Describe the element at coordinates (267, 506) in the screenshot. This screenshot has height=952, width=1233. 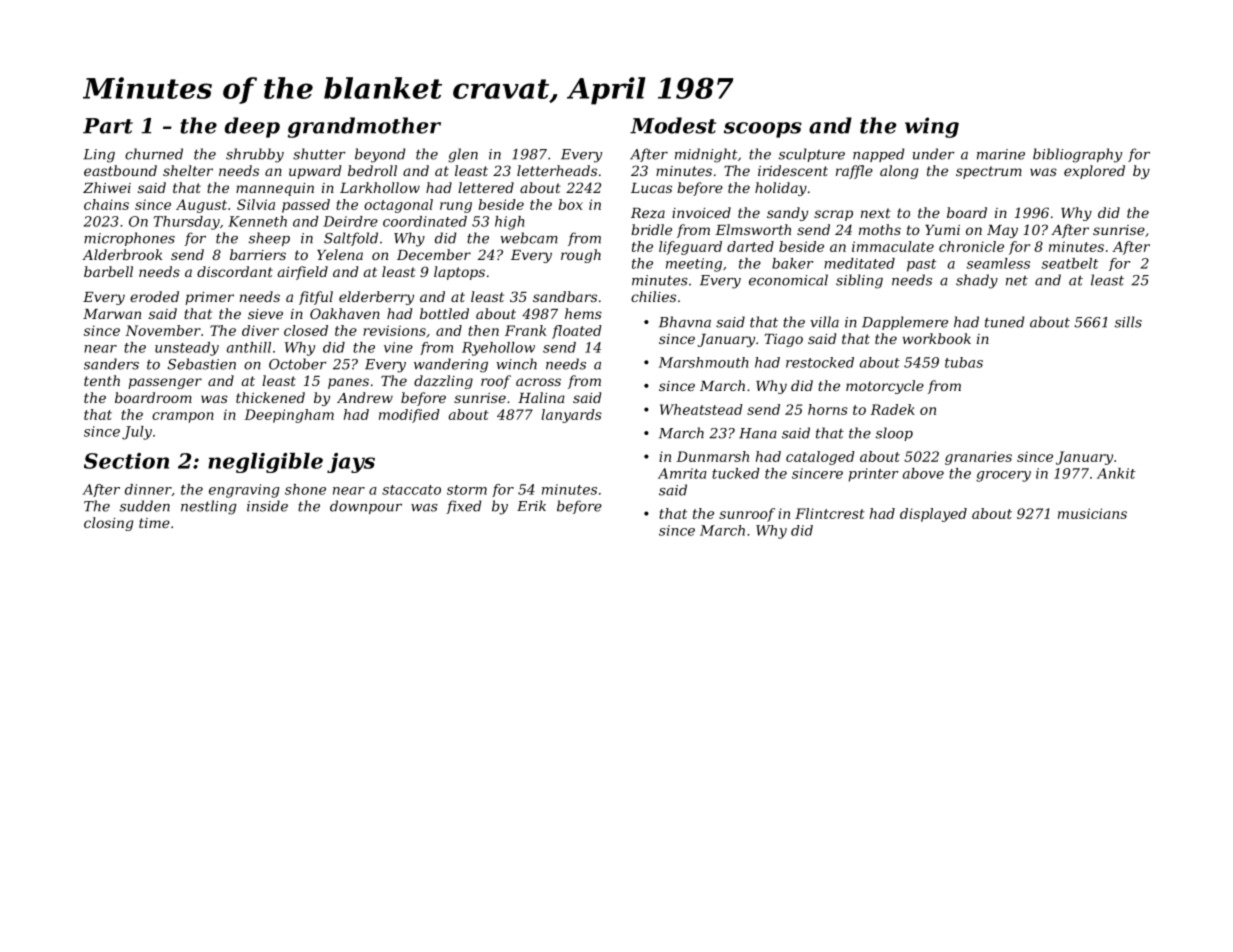
I see `inside` at that location.
